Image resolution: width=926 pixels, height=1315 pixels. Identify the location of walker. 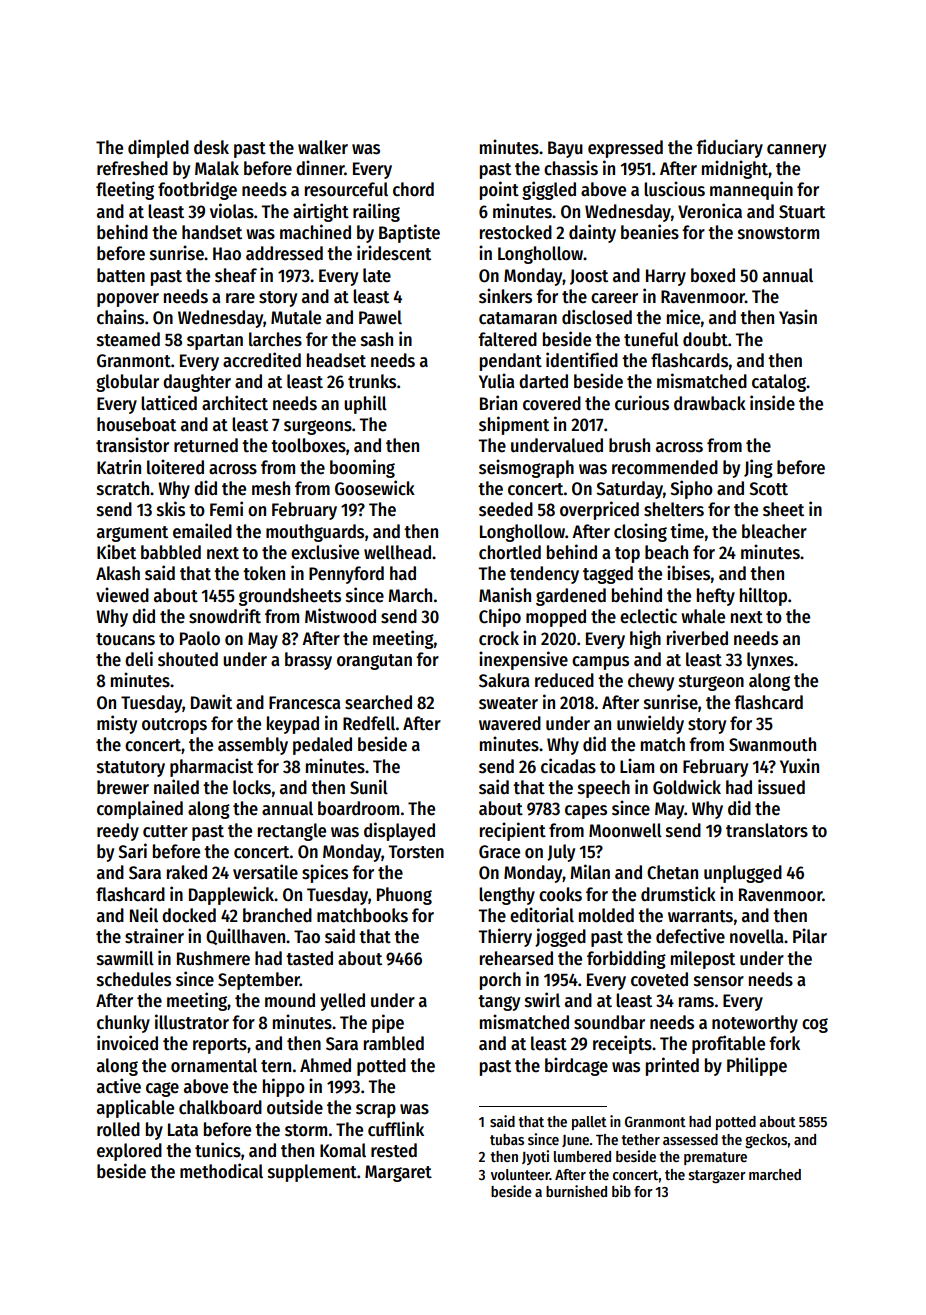
(323, 147).
